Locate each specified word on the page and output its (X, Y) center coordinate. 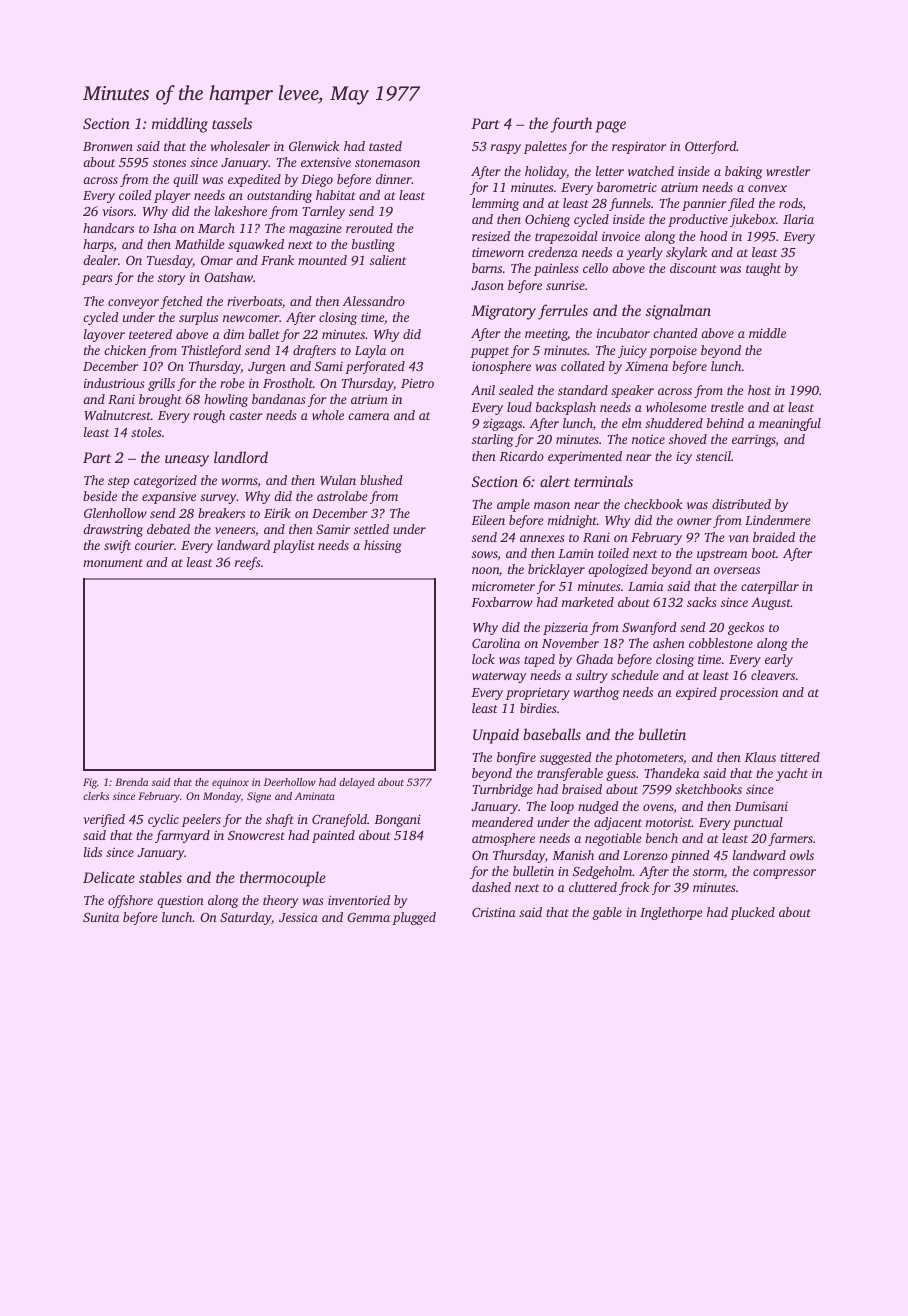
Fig (90, 783)
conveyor (133, 304)
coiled (135, 195)
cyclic (163, 820)
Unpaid (496, 736)
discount (693, 268)
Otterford (711, 147)
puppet (489, 352)
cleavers (773, 675)
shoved (688, 439)
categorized (165, 481)
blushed (381, 480)
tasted (385, 146)
